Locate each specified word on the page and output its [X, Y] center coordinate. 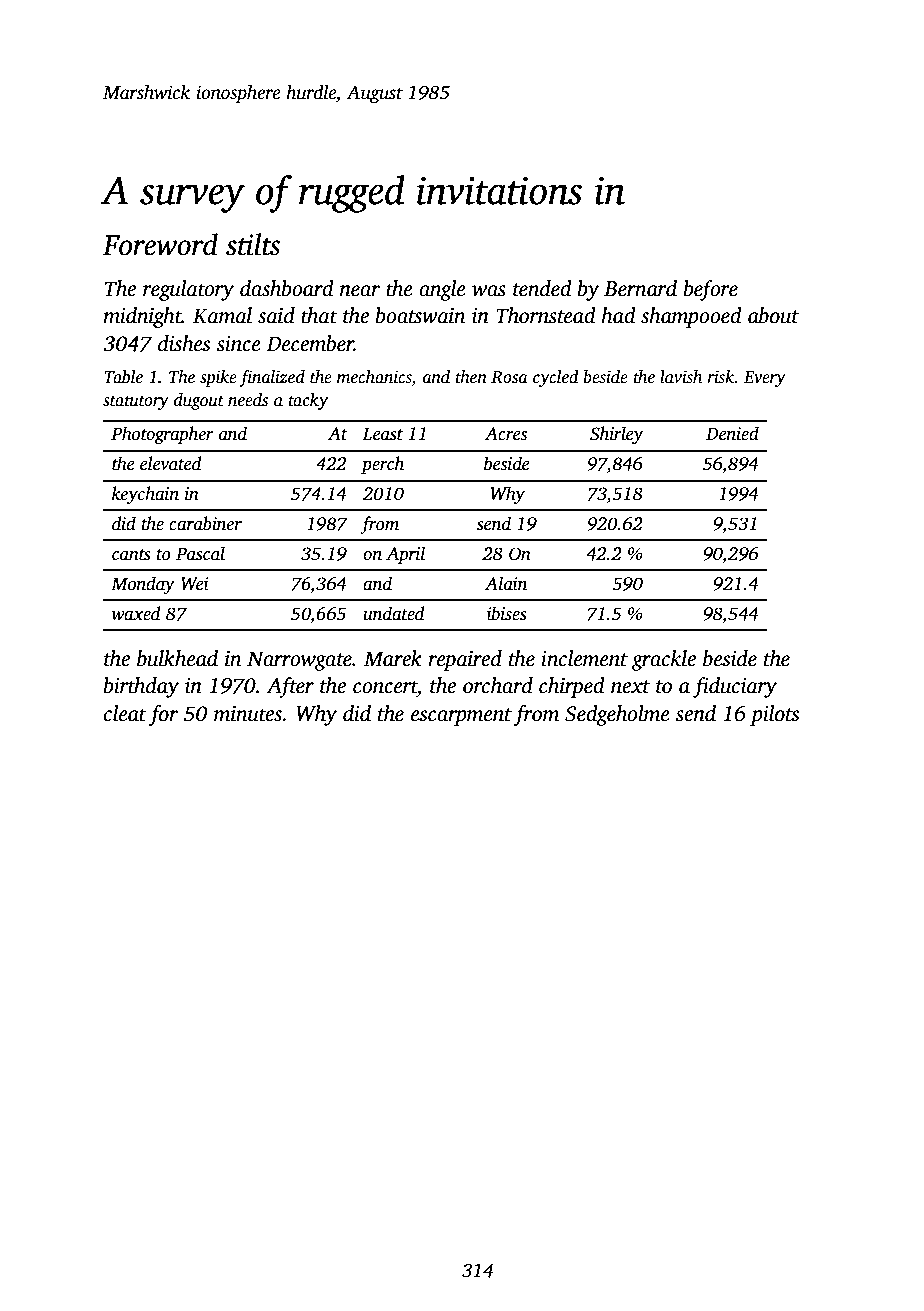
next [630, 687]
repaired [465, 660]
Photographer [162, 435]
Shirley [616, 435]
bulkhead [177, 658]
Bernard [640, 288]
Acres [506, 434]
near [360, 291]
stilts [253, 244]
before [711, 290]
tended [542, 288]
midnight [142, 317]
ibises [507, 613]
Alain [506, 583]
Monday [143, 585]
